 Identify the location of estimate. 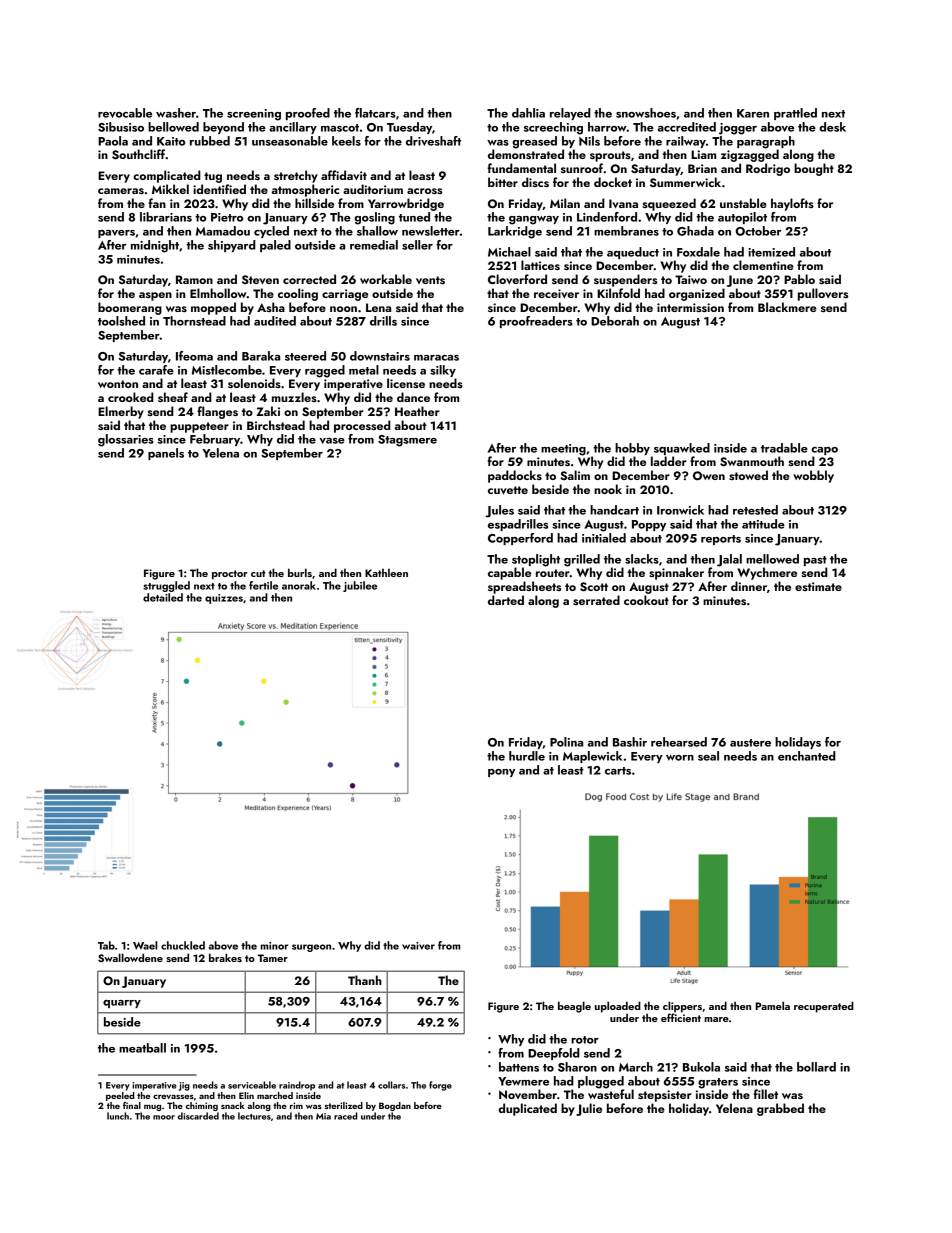
(818, 586).
